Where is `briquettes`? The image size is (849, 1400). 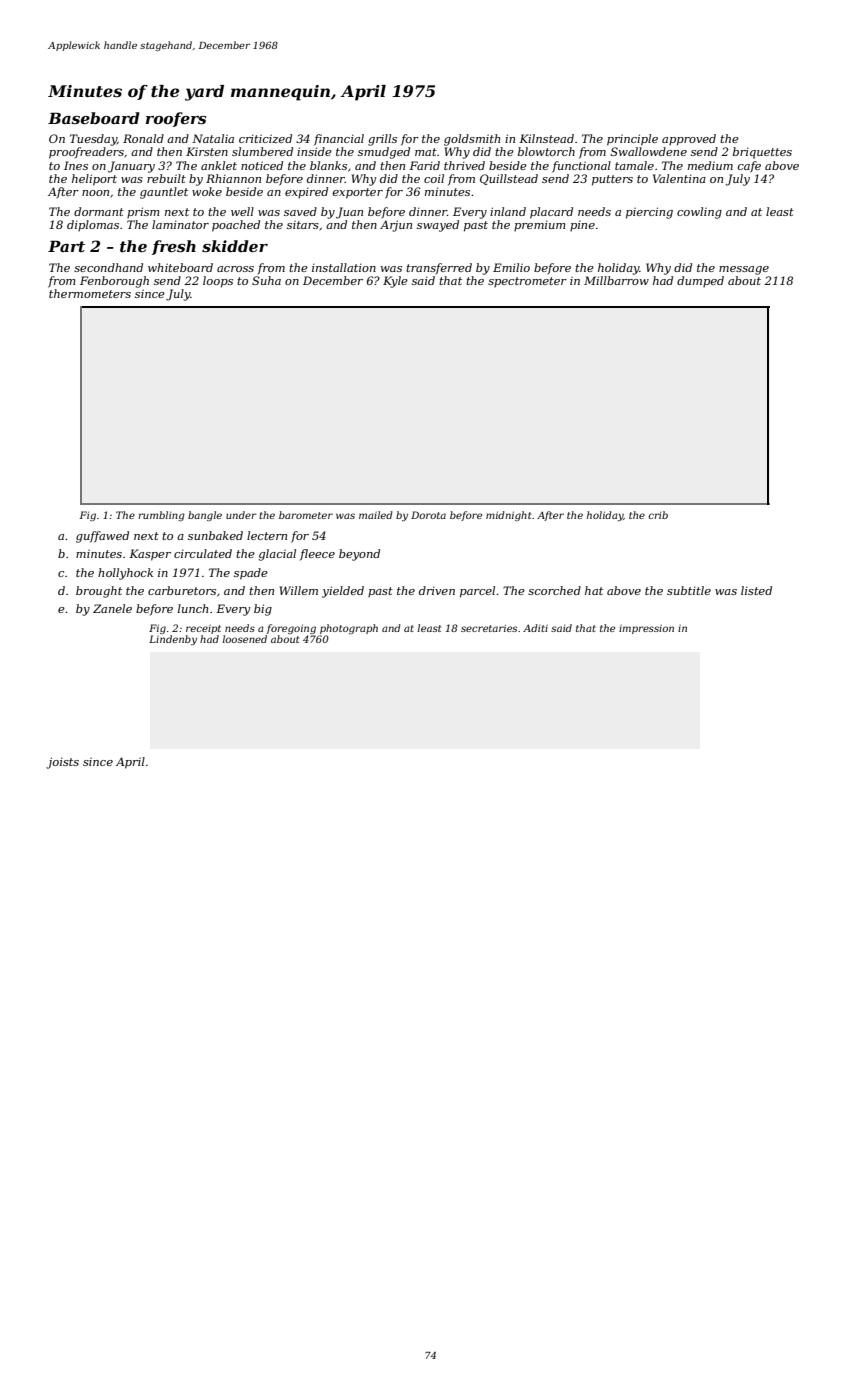 briquettes is located at coordinates (762, 153).
